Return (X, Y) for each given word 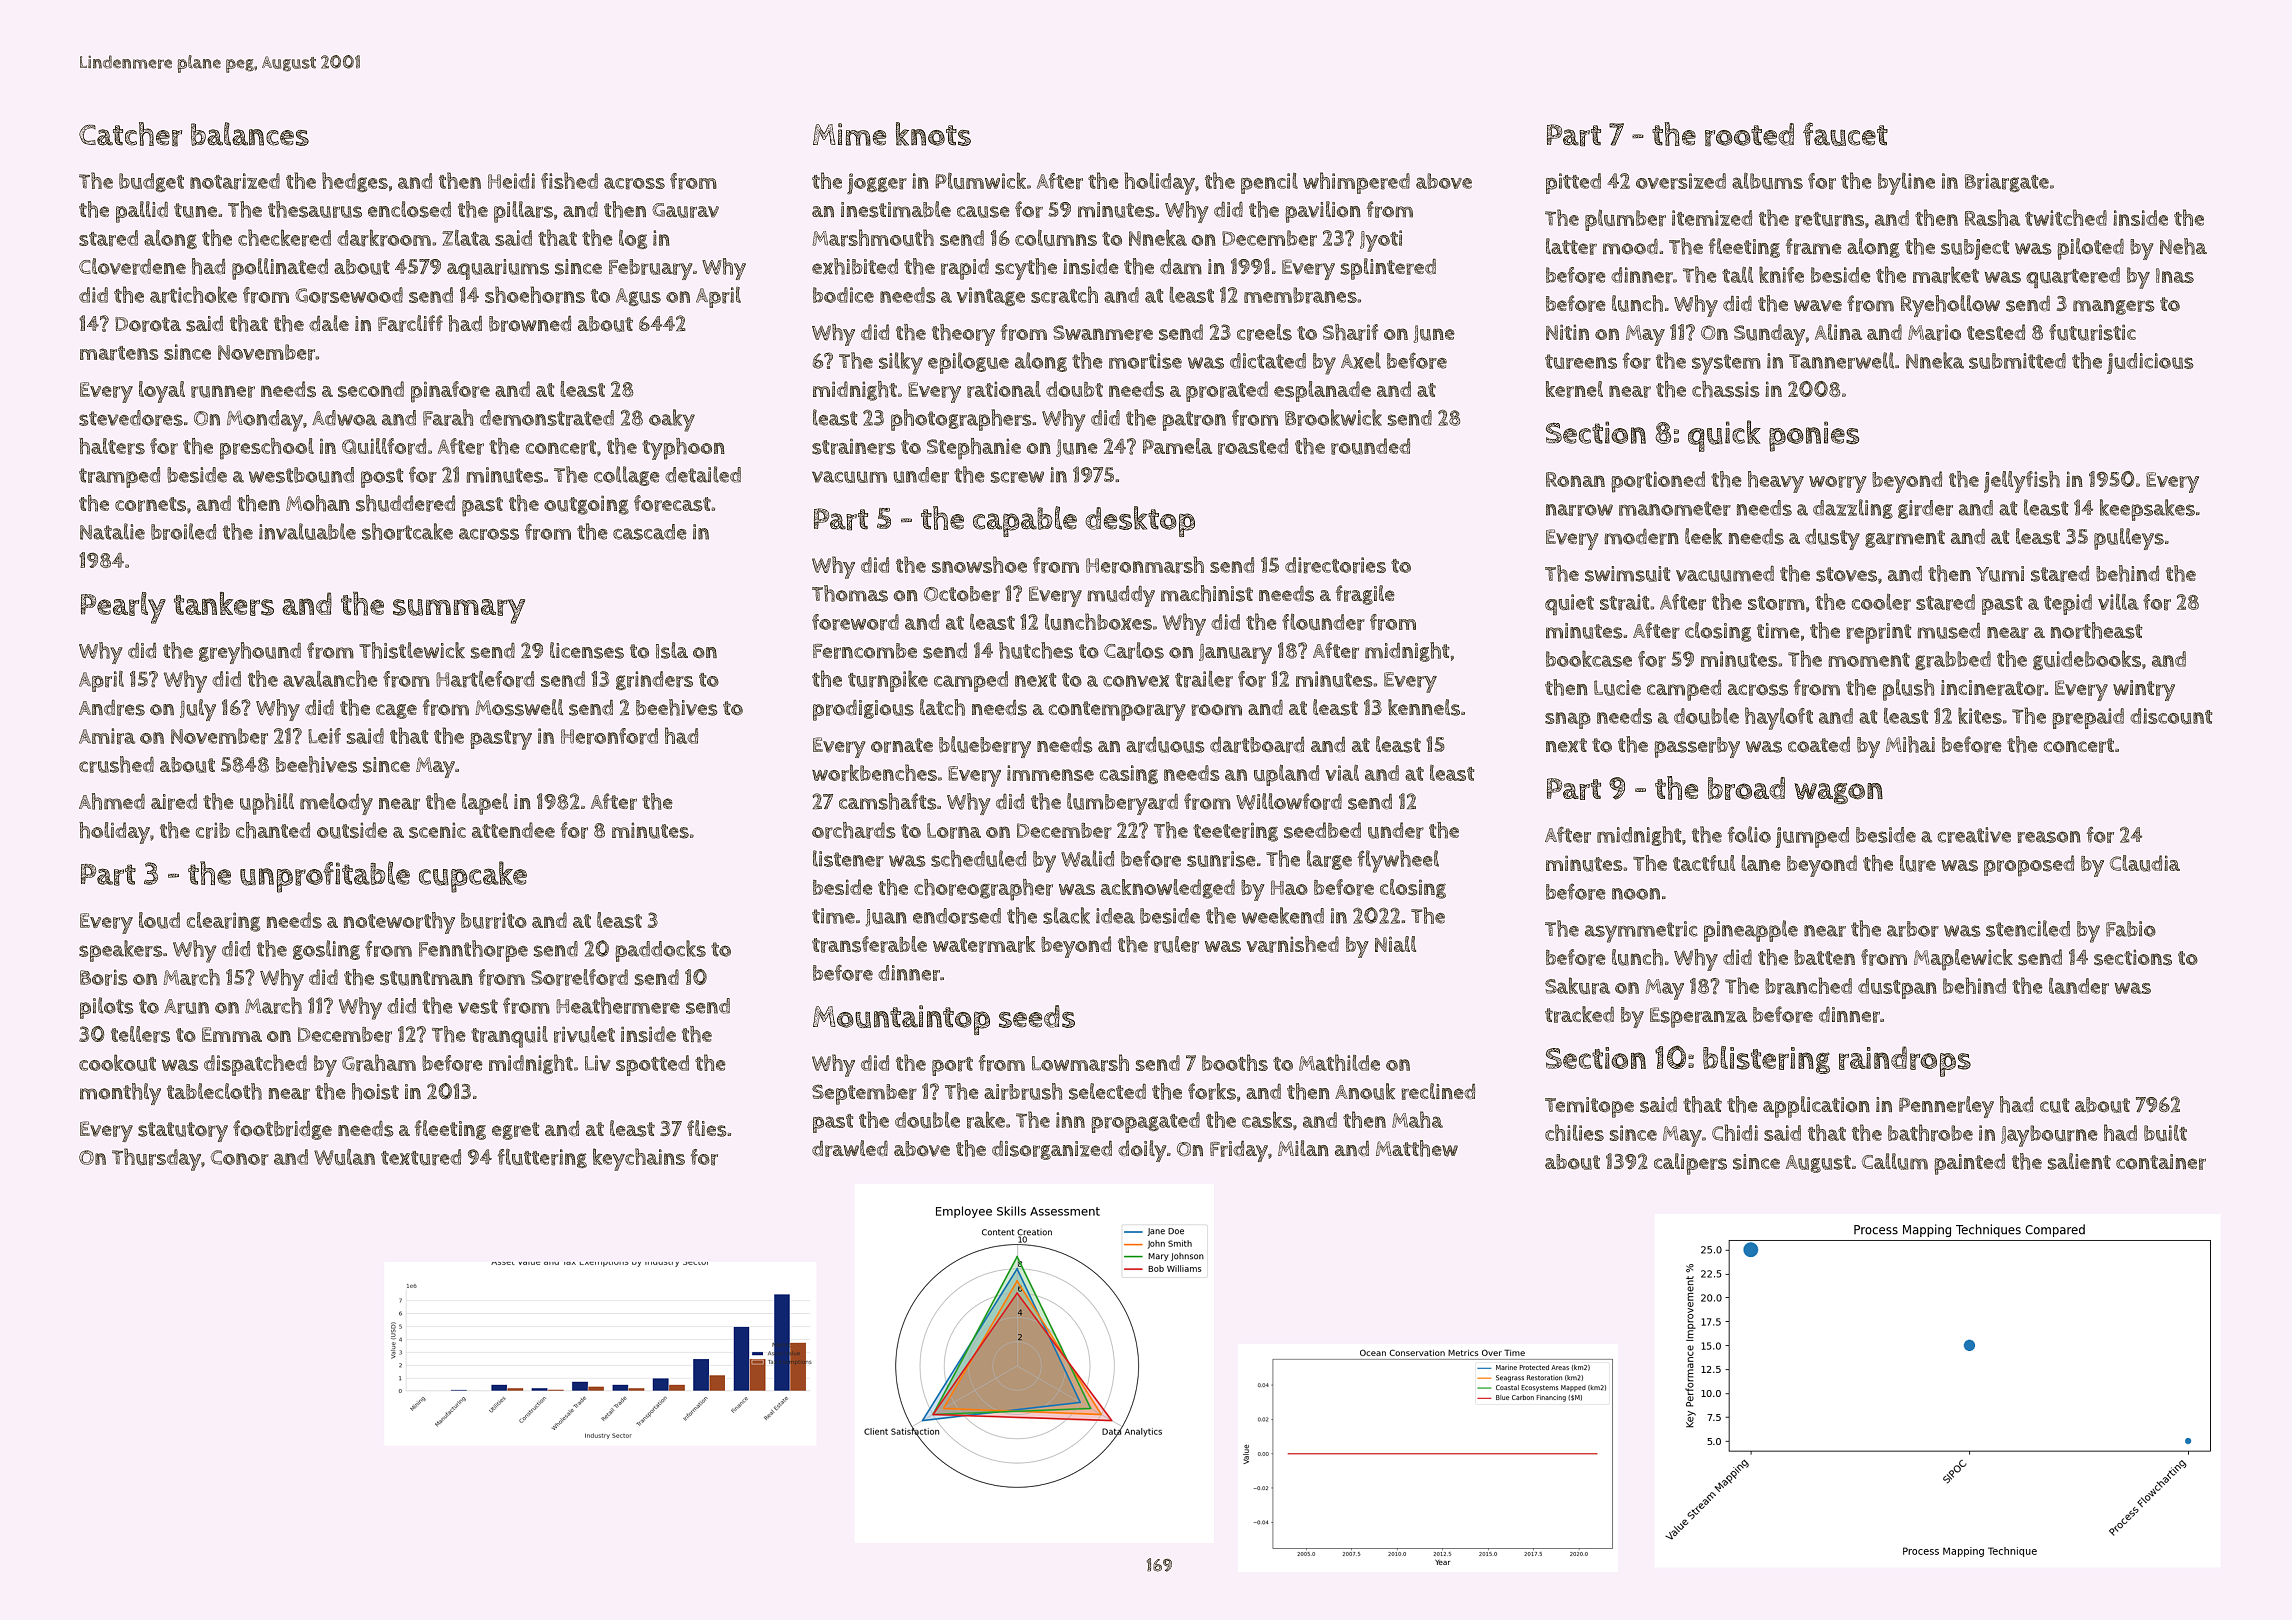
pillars (523, 212)
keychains (639, 1159)
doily (1142, 1151)
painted (1969, 1164)
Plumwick (980, 180)
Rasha (1992, 217)
